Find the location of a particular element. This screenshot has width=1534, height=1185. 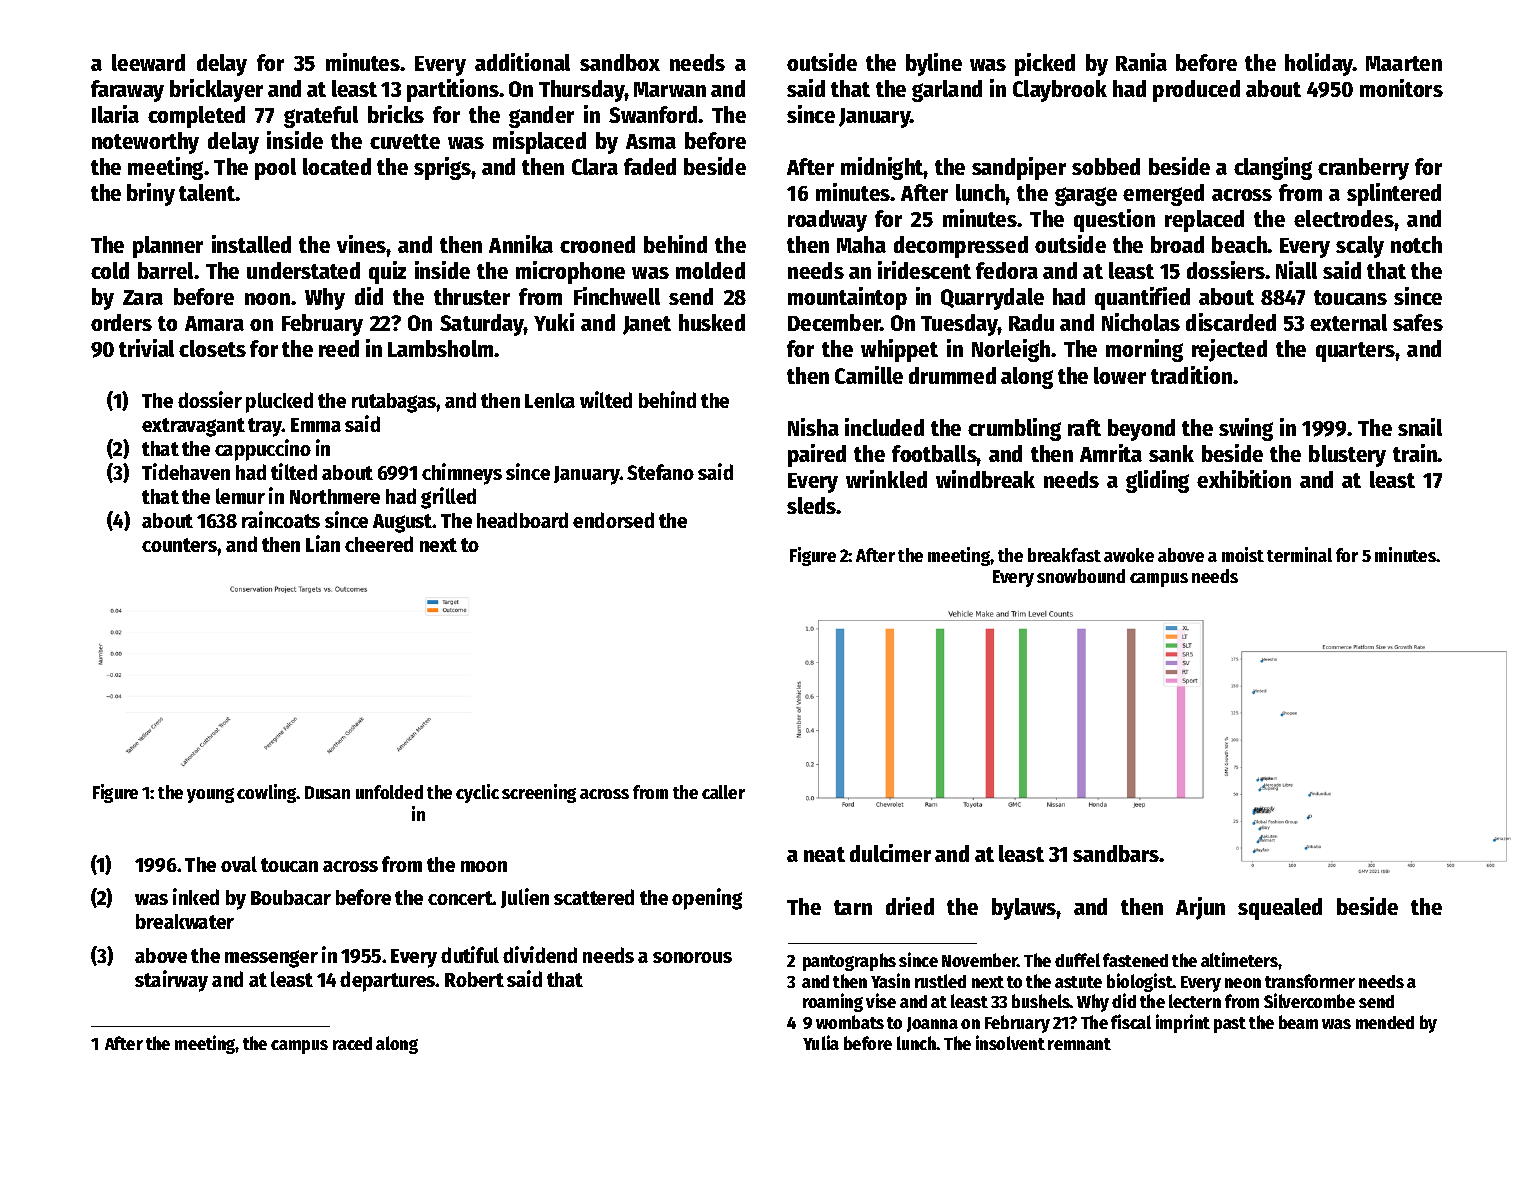

snowbound is located at coordinates (1081, 576).
